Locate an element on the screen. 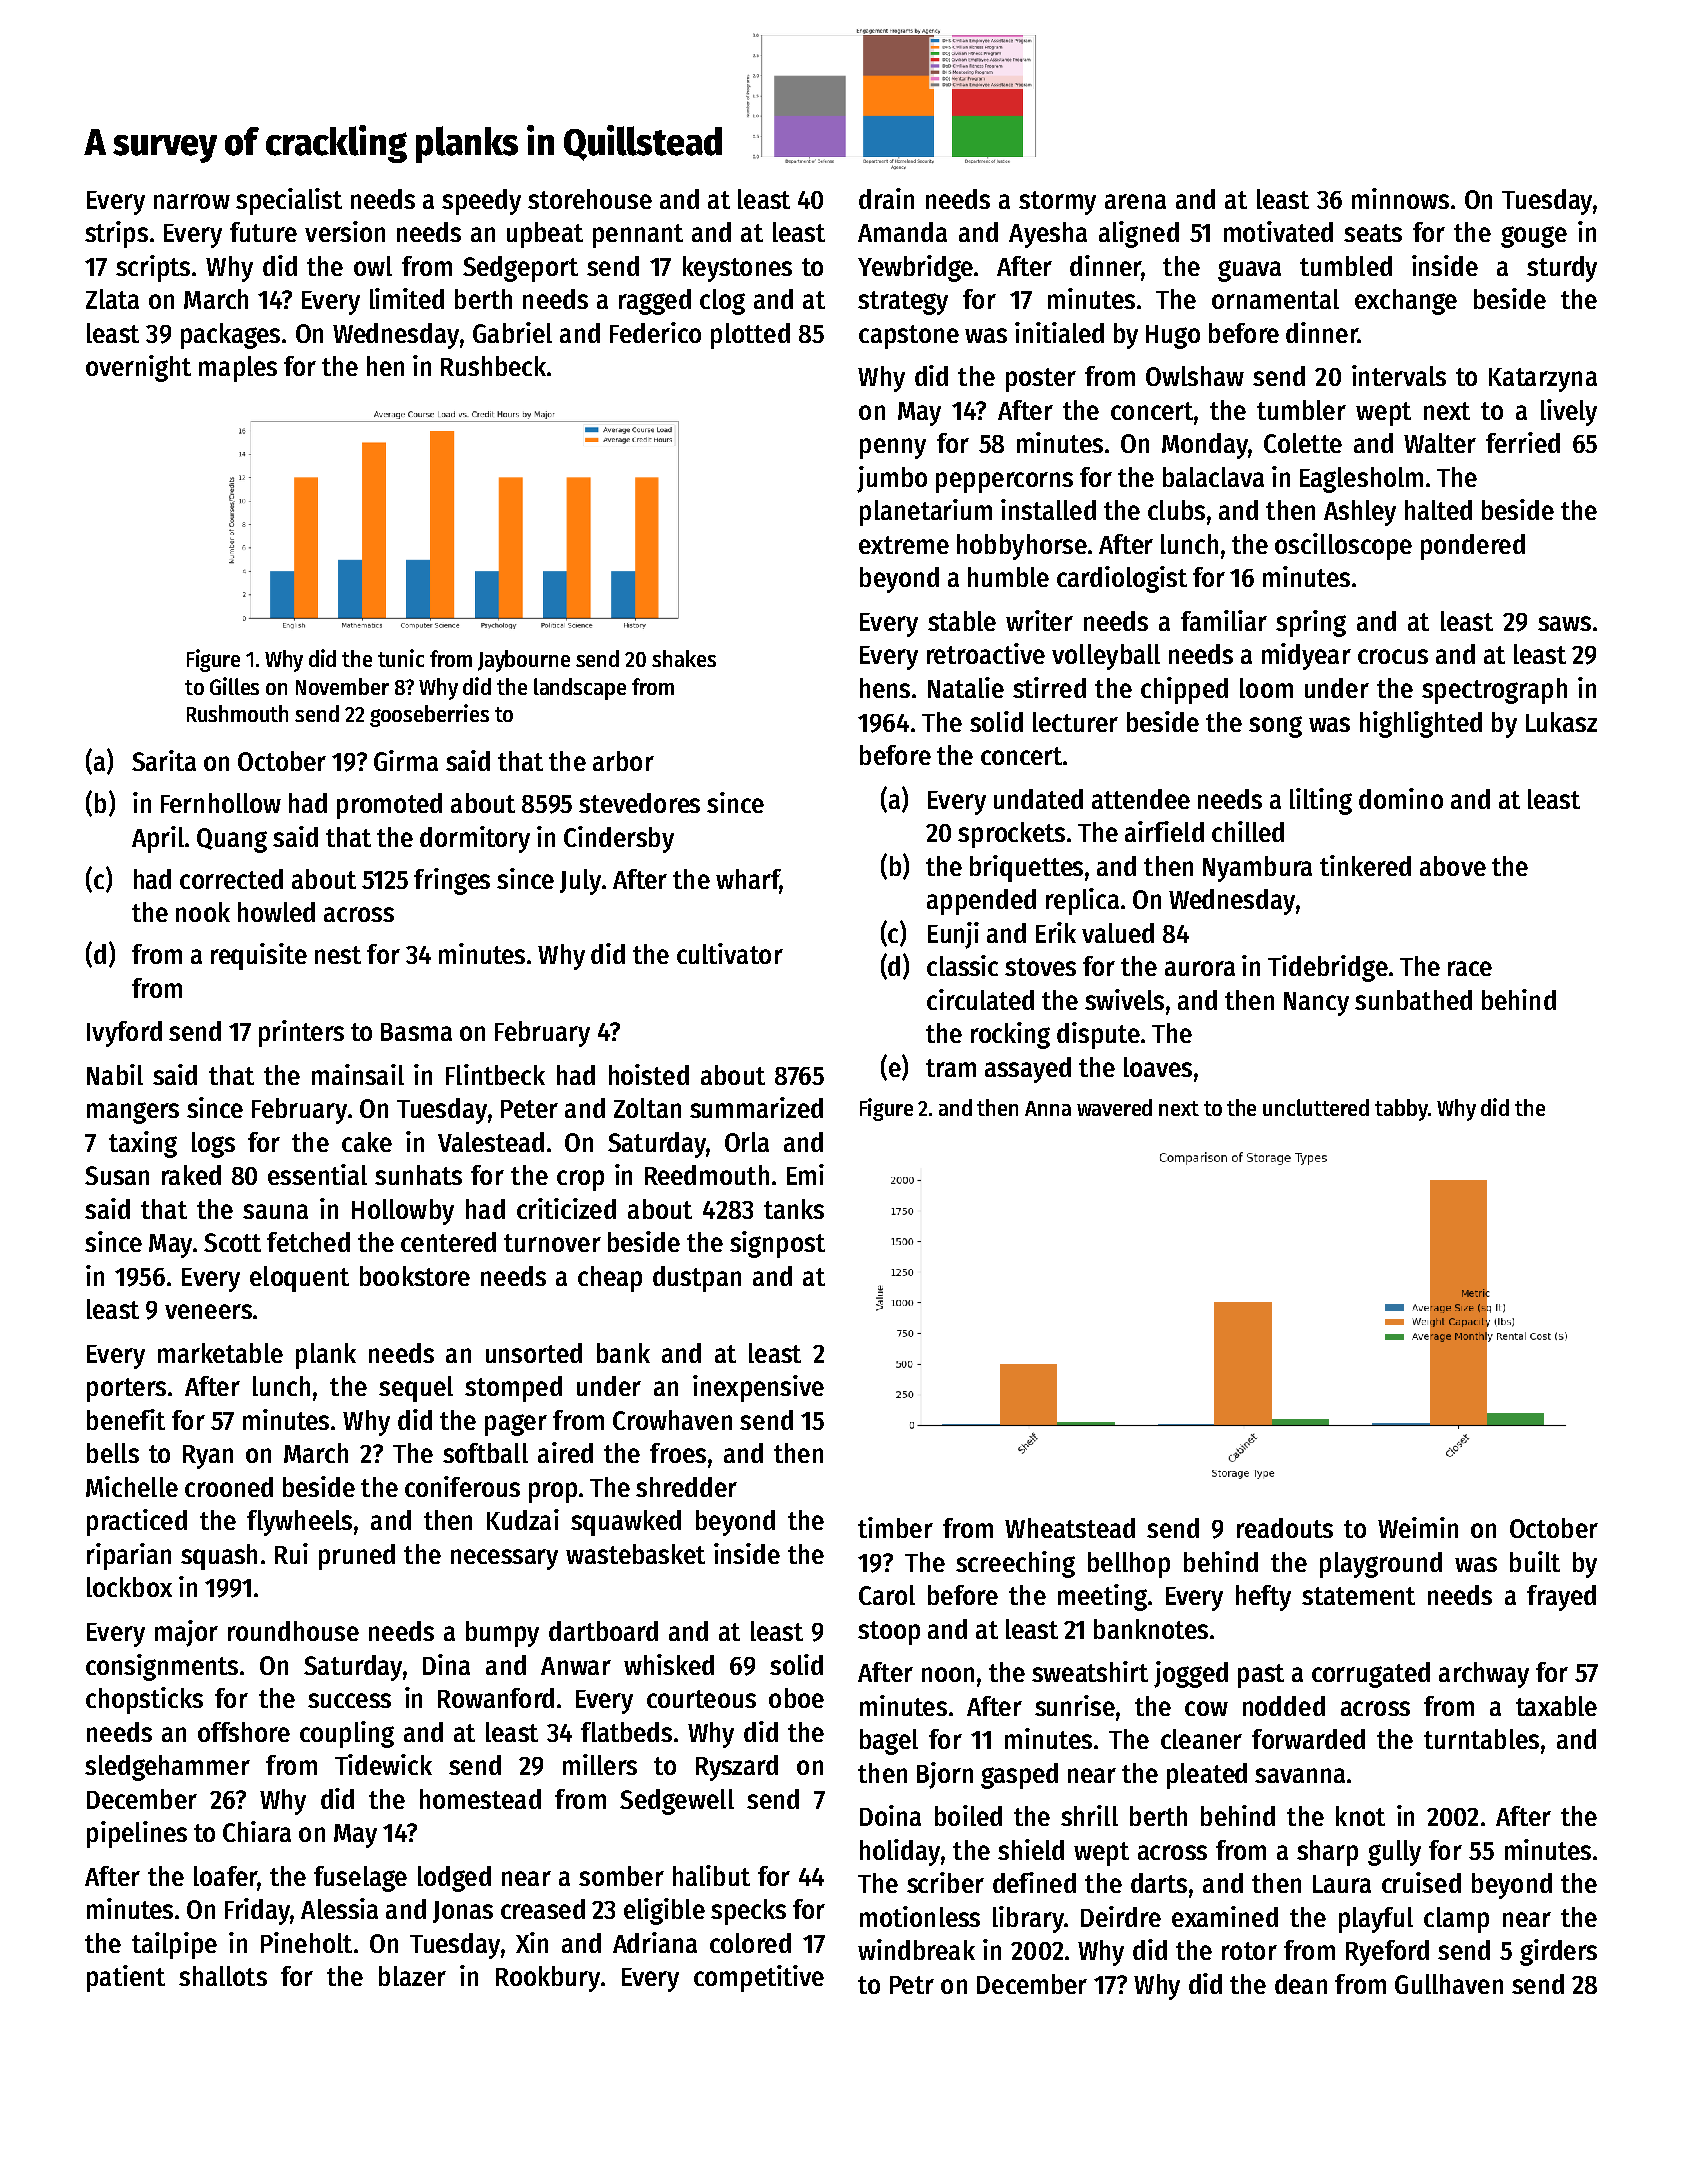 This screenshot has height=2178, width=1683. tunic is located at coordinates (401, 658).
